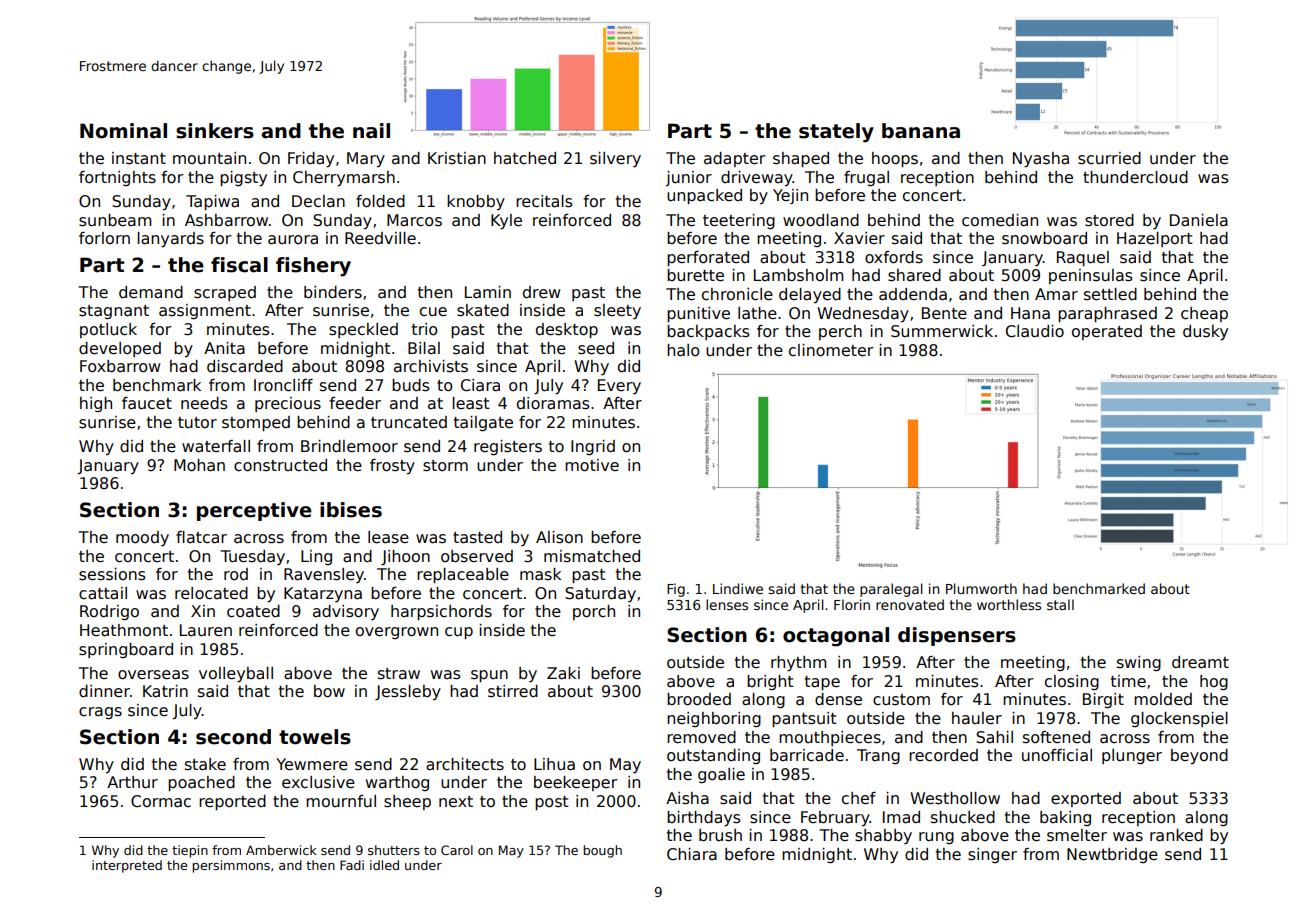  I want to click on persimmons, so click(231, 866).
